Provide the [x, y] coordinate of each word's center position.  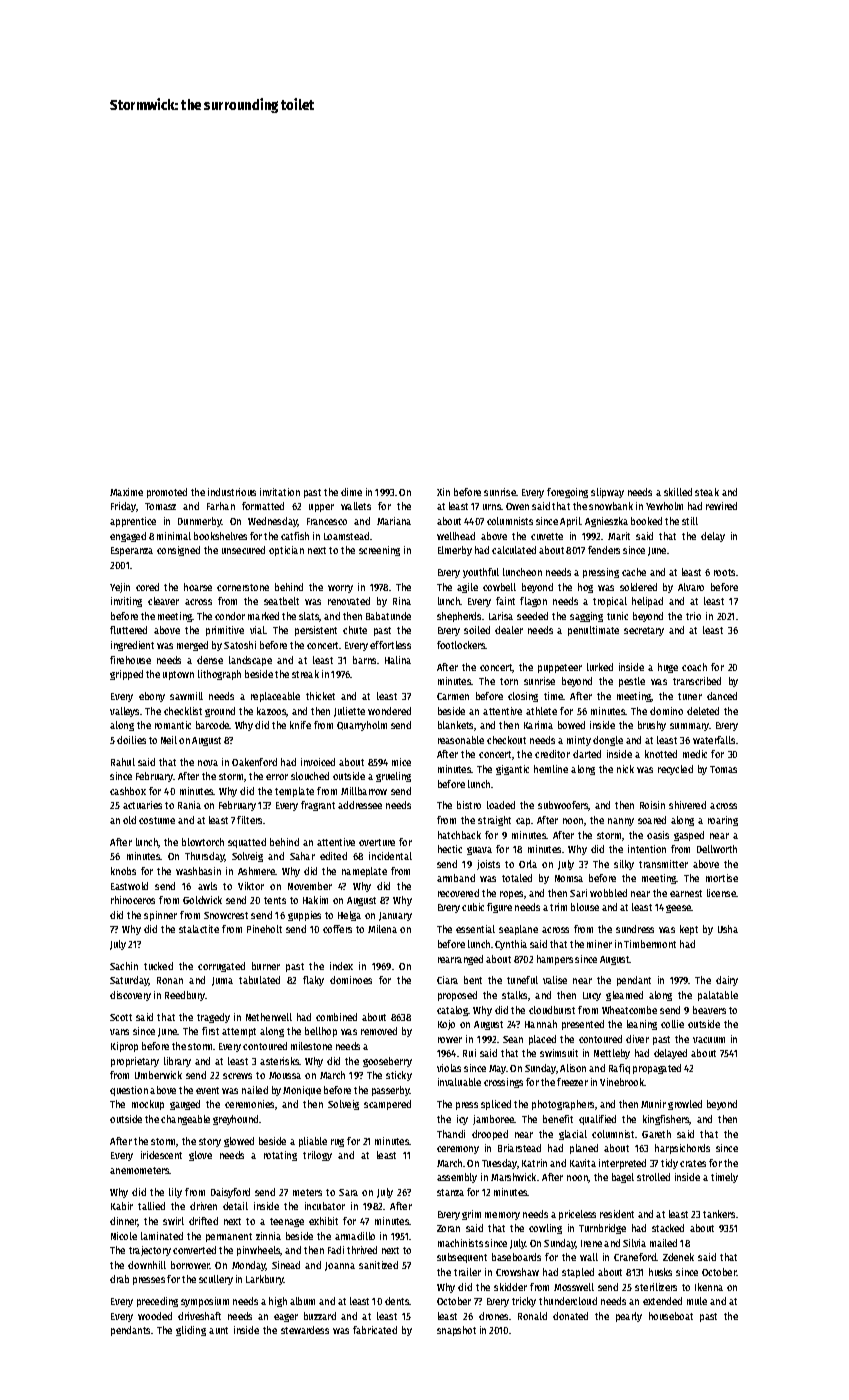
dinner [124, 1222]
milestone [311, 1046]
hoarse [198, 587]
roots [724, 572]
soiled [477, 630]
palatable [718, 996]
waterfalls [714, 740]
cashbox [128, 791]
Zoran [448, 1228]
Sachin [124, 966]
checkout [506, 740]
